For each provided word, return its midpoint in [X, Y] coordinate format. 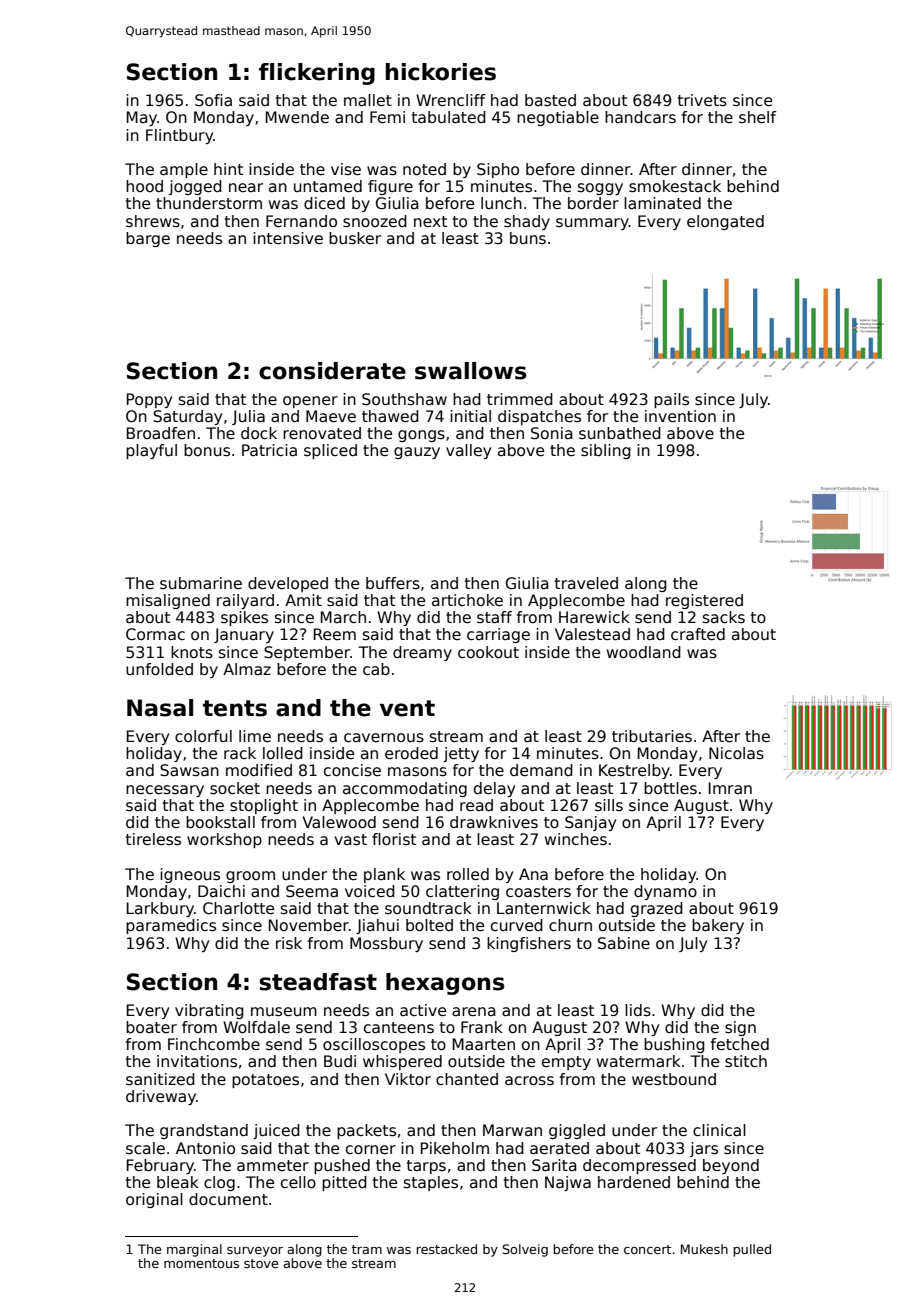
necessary [165, 791]
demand [541, 770]
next [430, 221]
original [154, 1200]
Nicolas [736, 753]
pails [671, 400]
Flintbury [180, 136]
